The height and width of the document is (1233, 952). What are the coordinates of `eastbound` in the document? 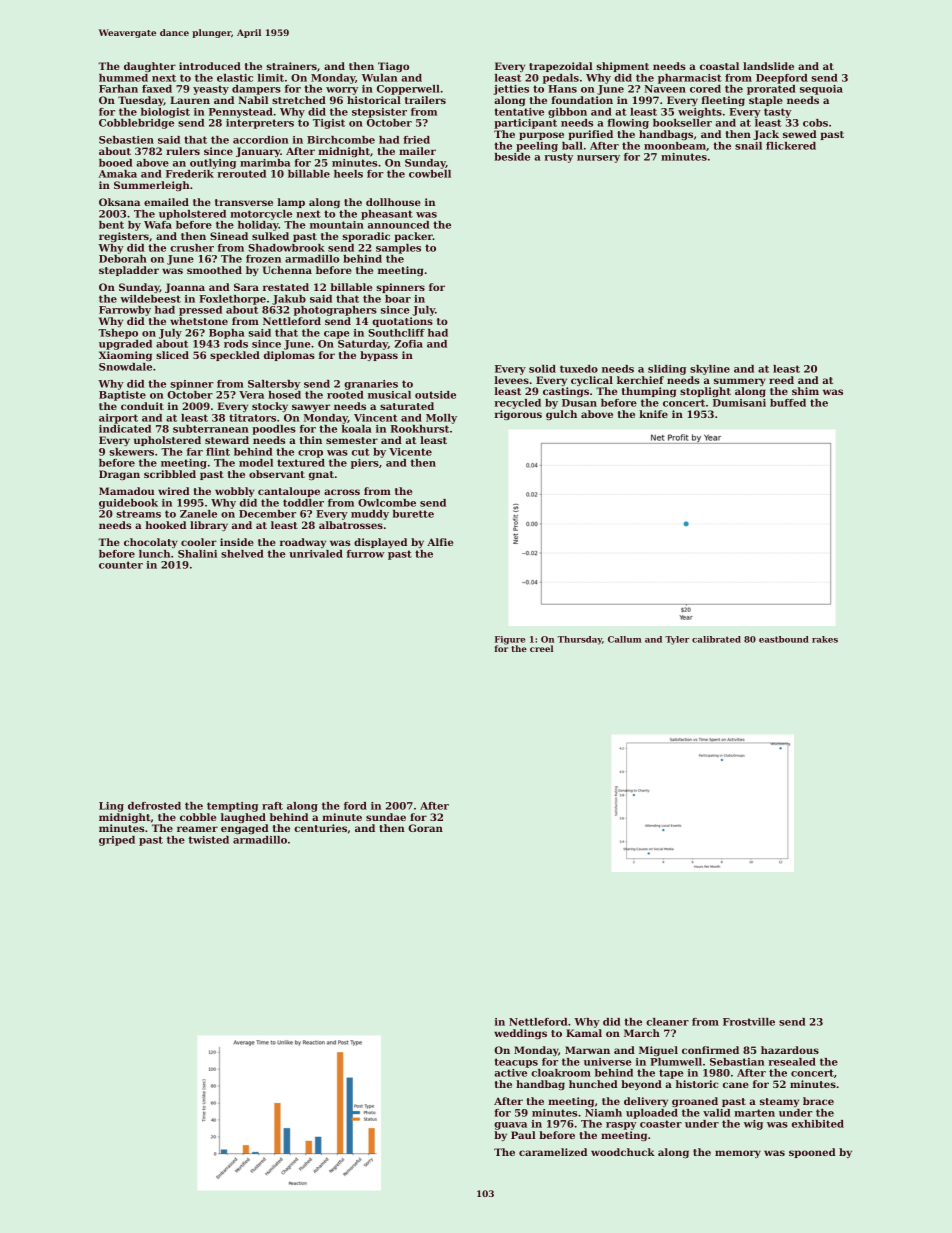 It's located at (784, 639).
